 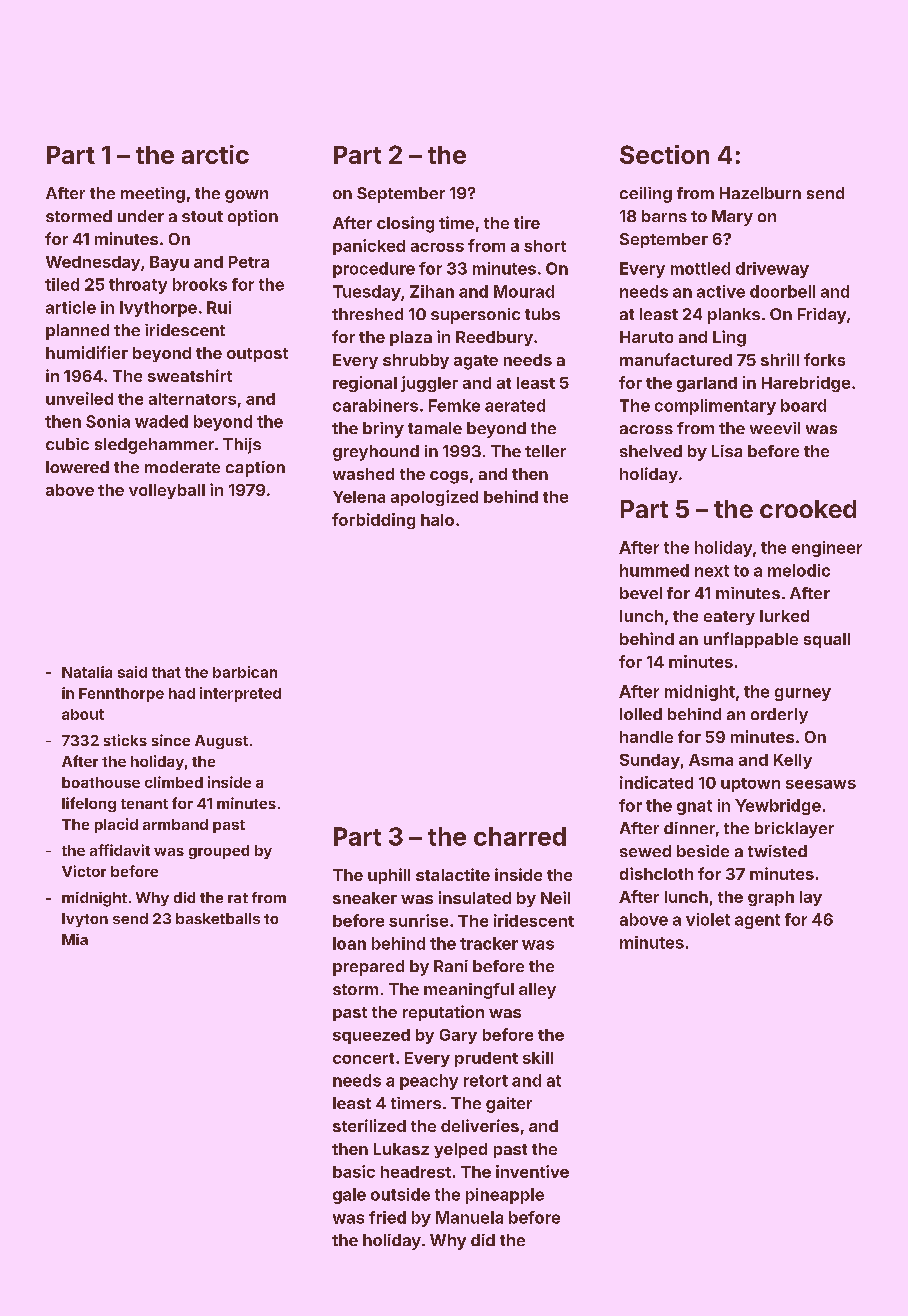 I want to click on Natalia, so click(x=87, y=672).
